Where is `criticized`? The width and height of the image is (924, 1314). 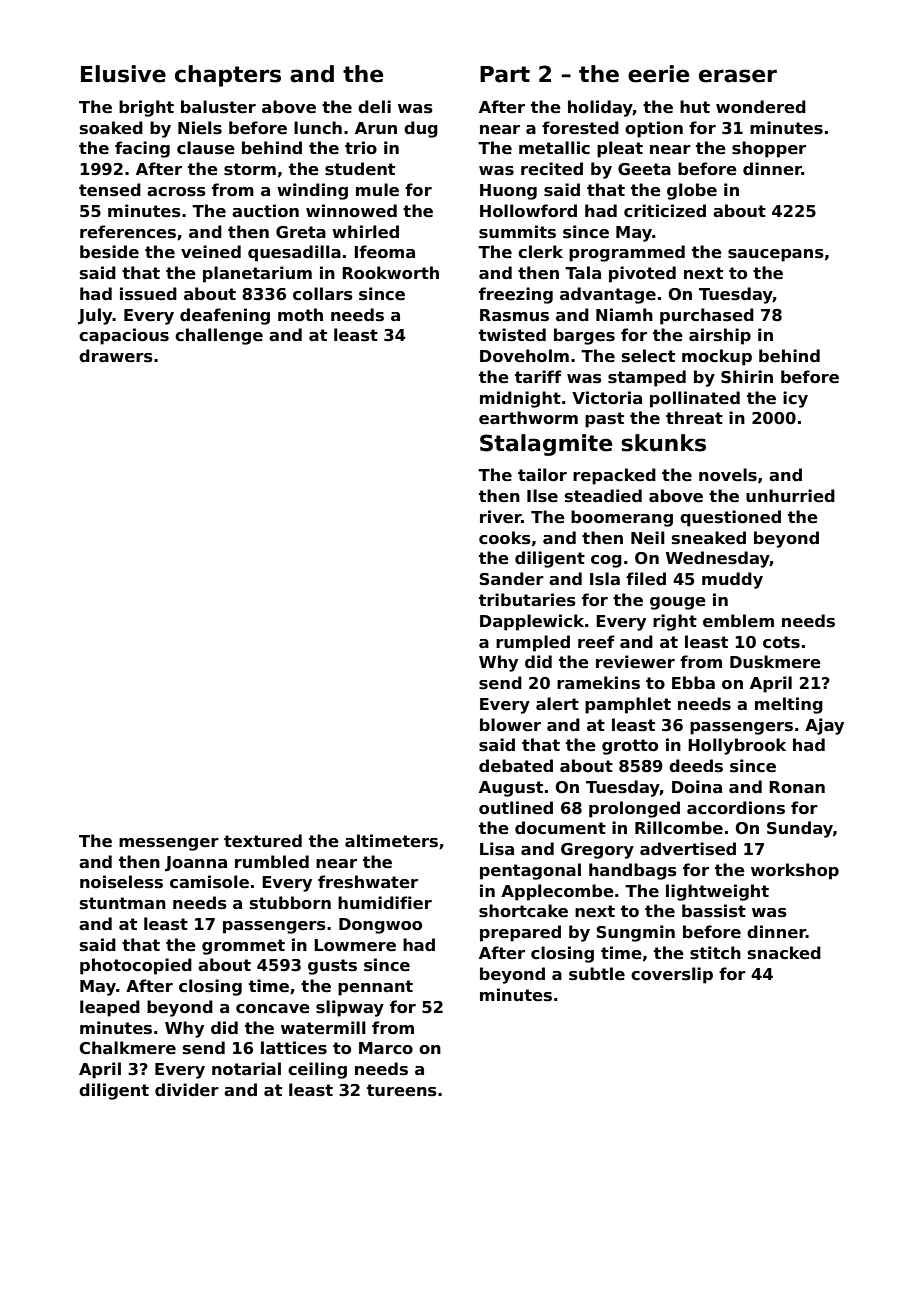 criticized is located at coordinates (665, 211).
